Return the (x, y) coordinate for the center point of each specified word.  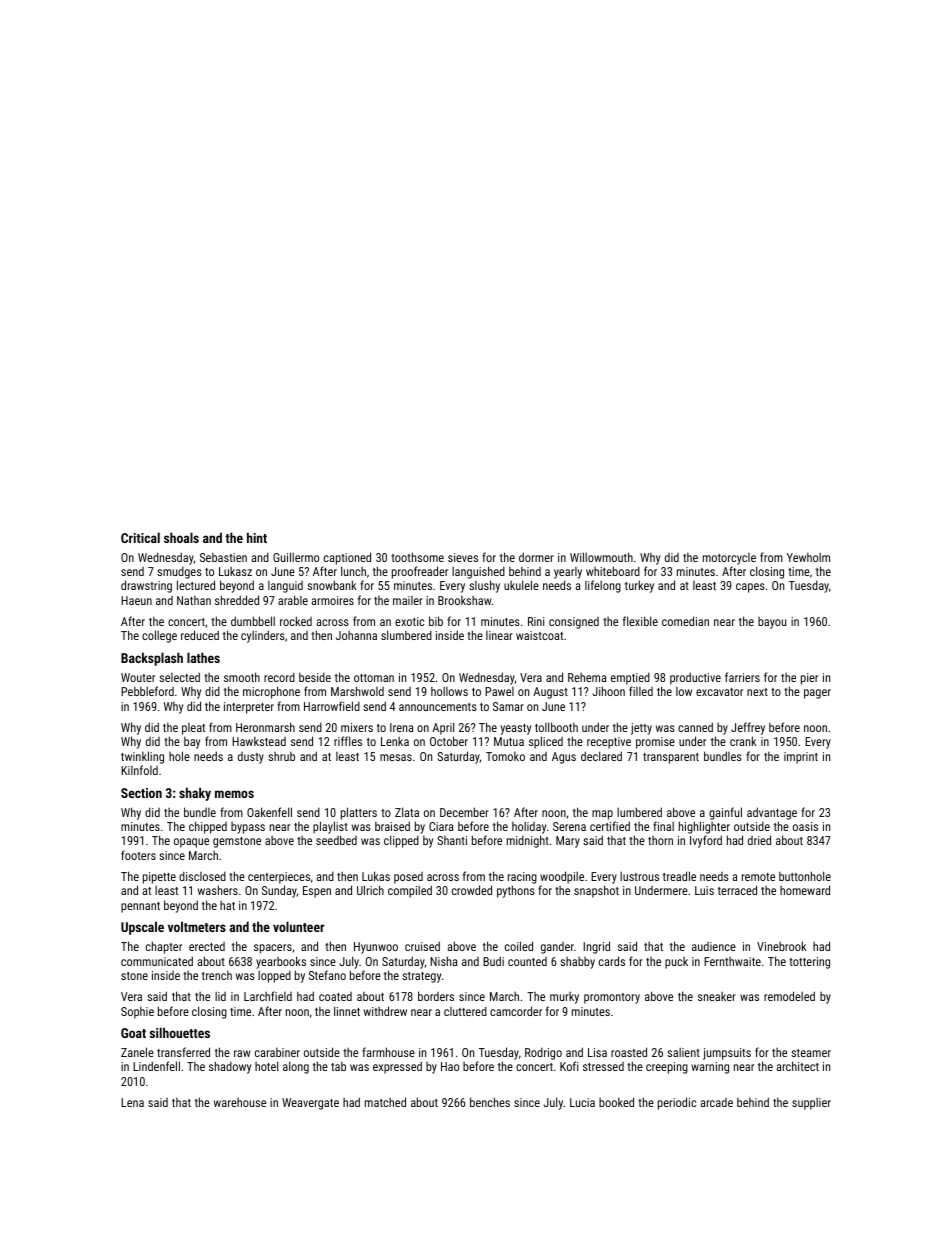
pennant (140, 907)
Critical (140, 537)
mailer (408, 600)
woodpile (562, 877)
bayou (772, 623)
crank (743, 741)
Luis (704, 890)
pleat (193, 729)
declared (601, 756)
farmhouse (388, 1052)
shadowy (230, 1067)
